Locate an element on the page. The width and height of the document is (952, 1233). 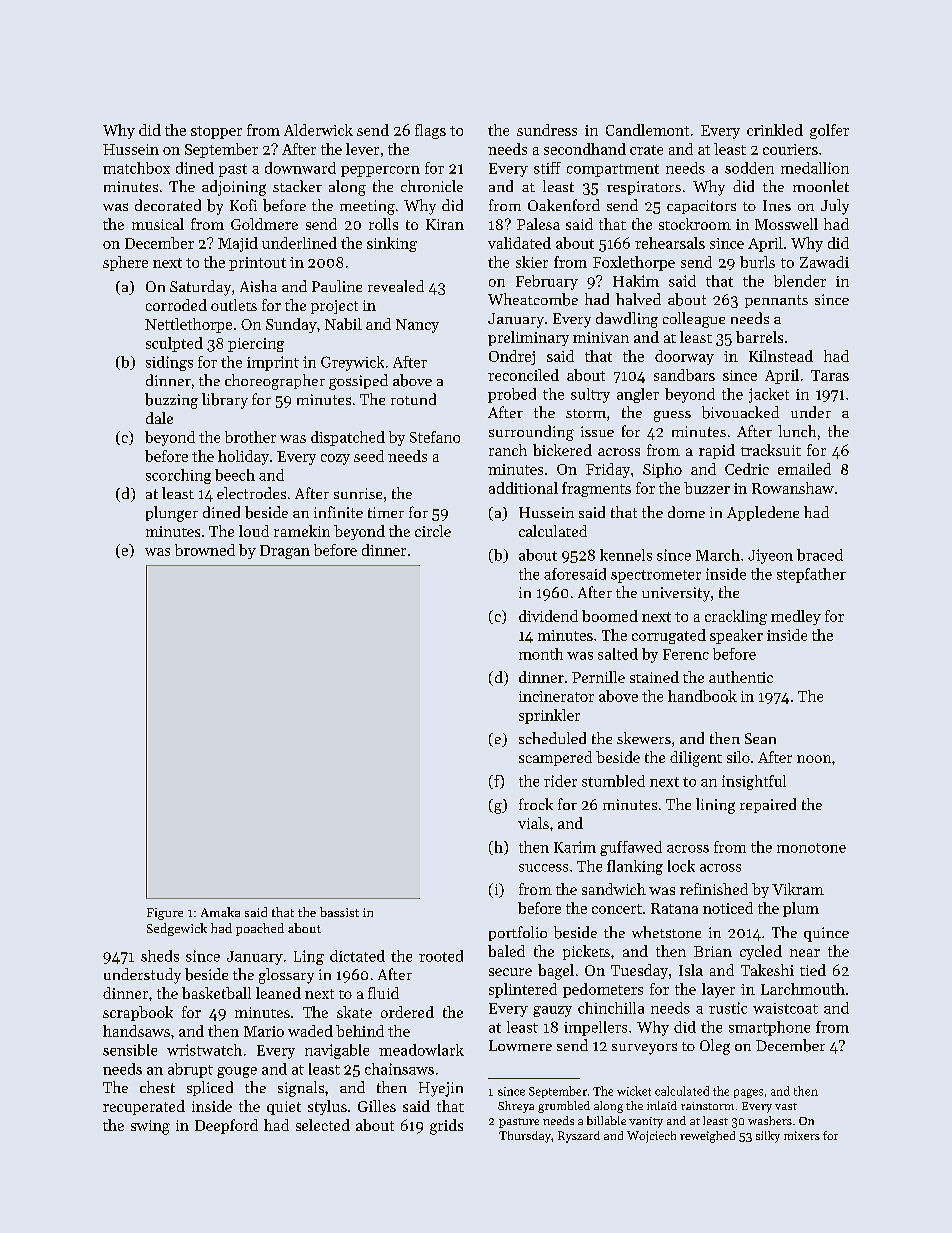
grumbled is located at coordinates (564, 1107).
